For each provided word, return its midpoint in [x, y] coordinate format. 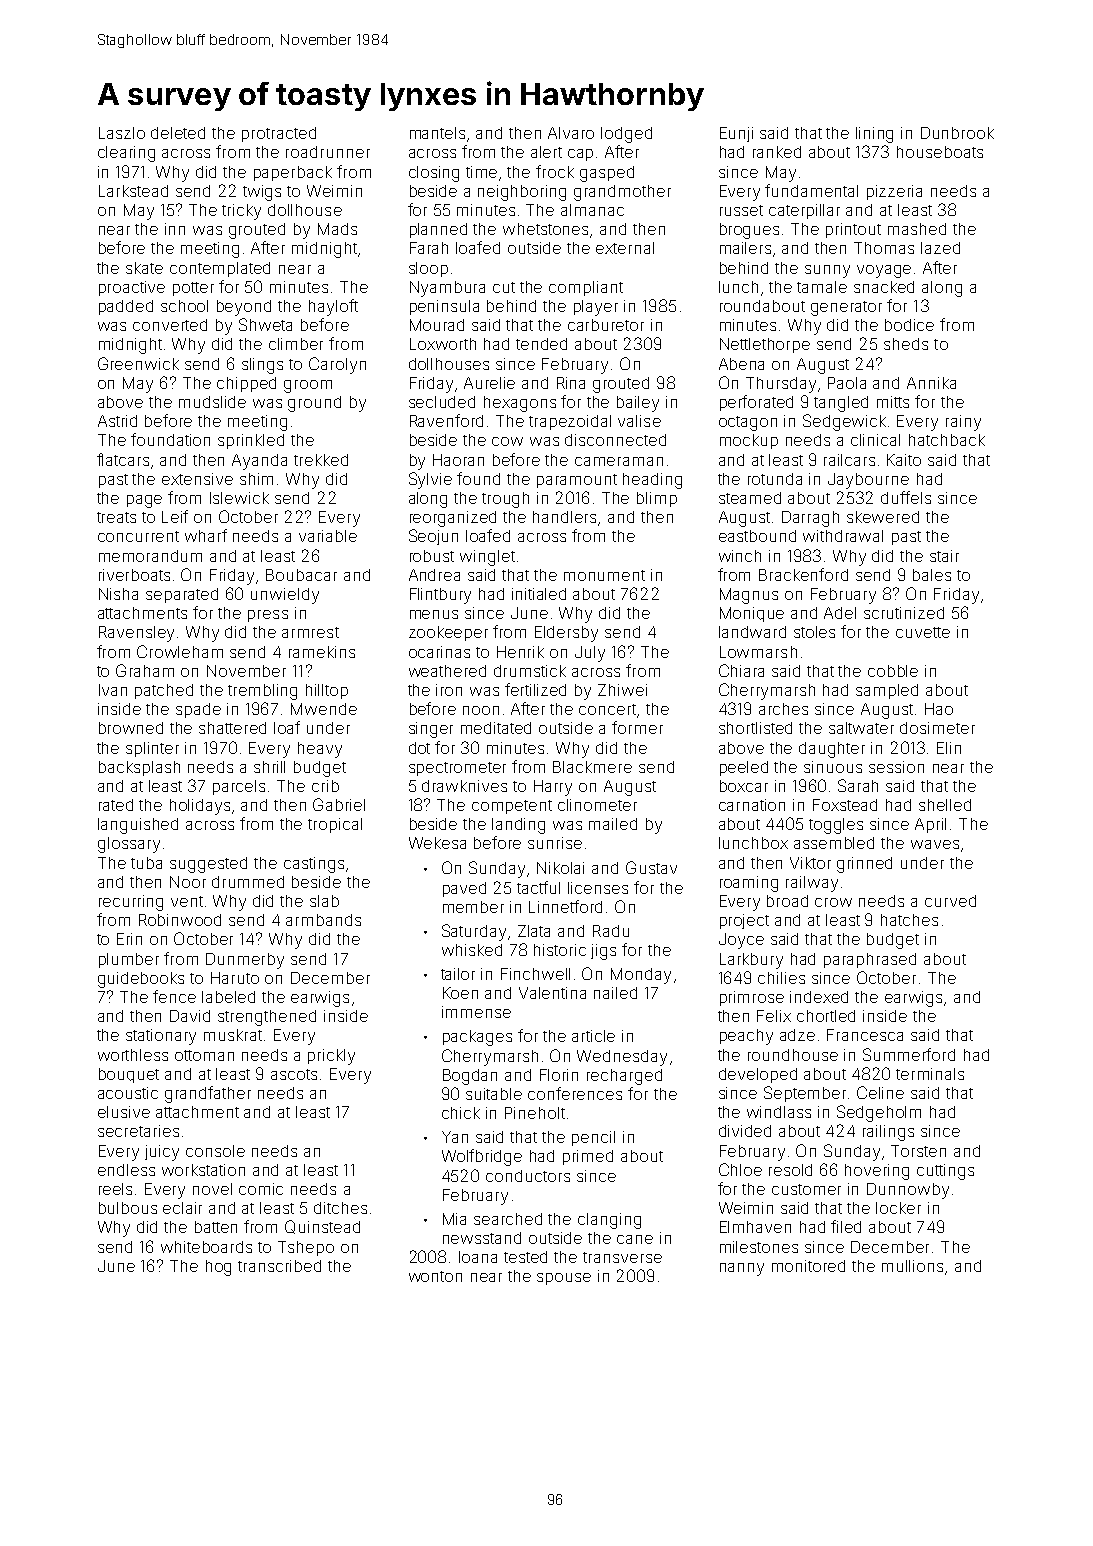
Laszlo [122, 133]
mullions [912, 1266]
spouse [564, 1279]
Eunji [736, 134]
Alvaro [571, 133]
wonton [435, 1276]
